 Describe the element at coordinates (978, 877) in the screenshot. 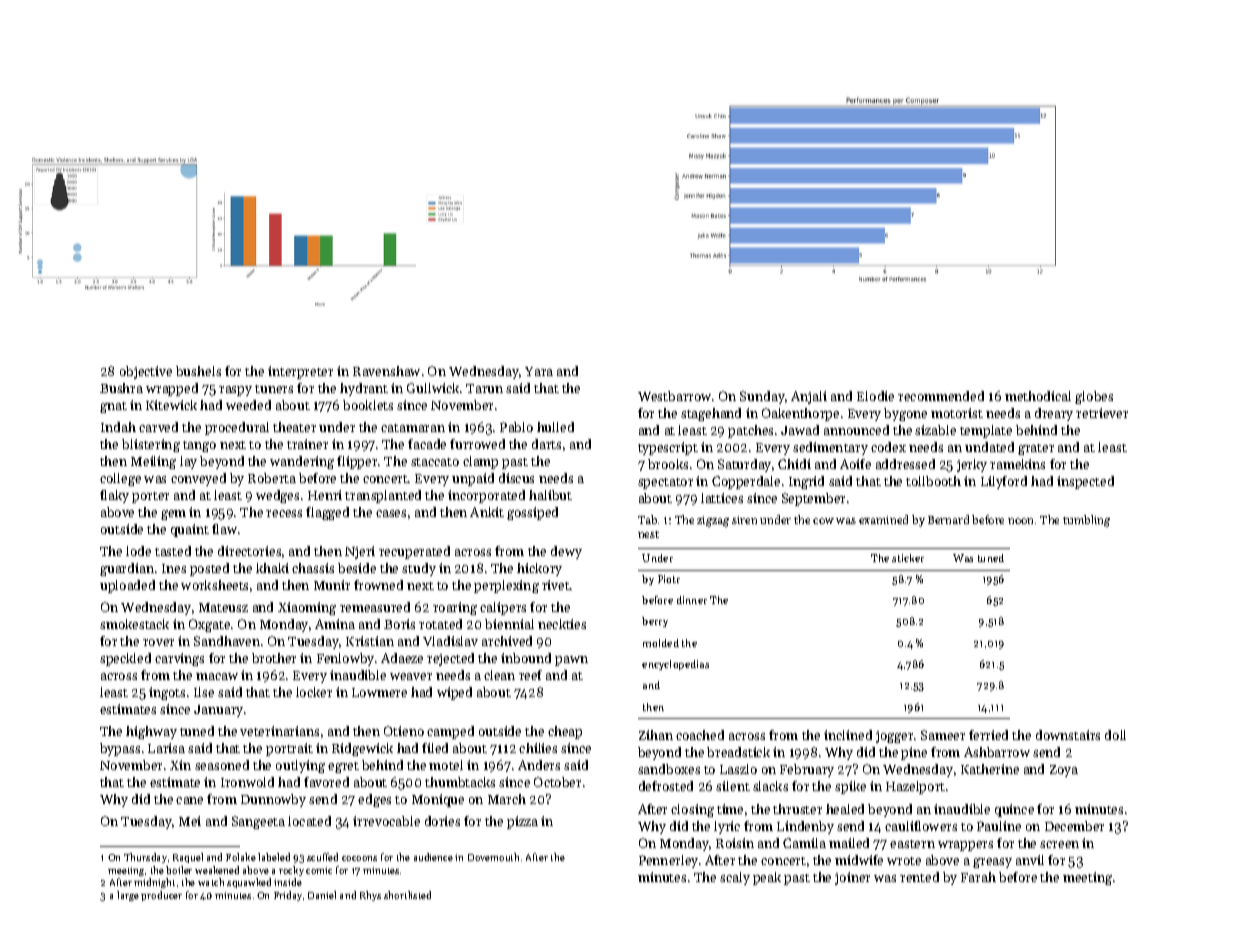

I see `Farah` at that location.
